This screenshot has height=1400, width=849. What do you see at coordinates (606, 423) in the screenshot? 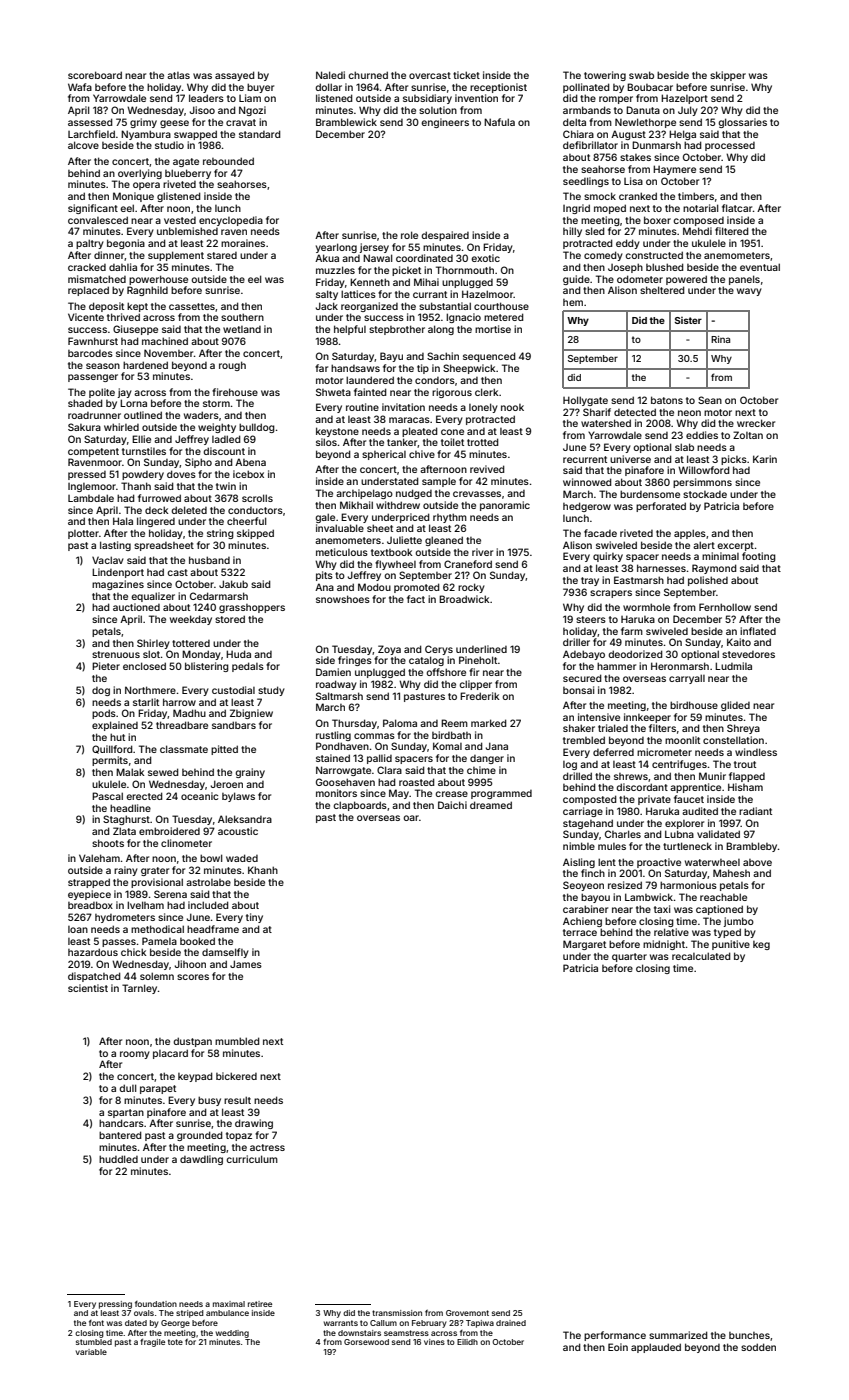
I see `watershed` at bounding box center [606, 423].
